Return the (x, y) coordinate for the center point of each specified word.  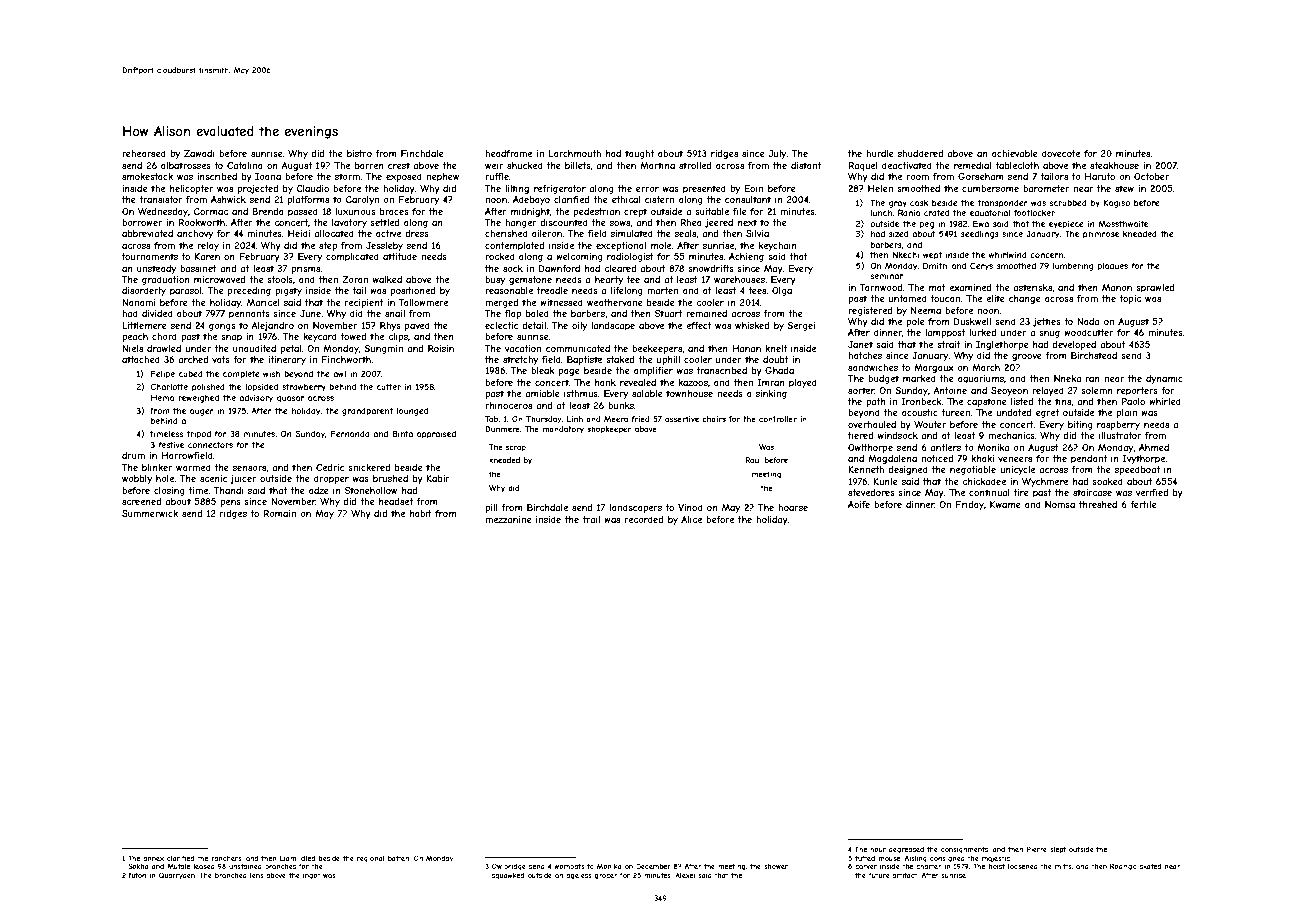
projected (257, 189)
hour (878, 849)
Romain (279, 513)
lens (256, 875)
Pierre (1037, 849)
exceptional (621, 246)
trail (591, 519)
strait (949, 344)
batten (398, 858)
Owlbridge (509, 867)
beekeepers (657, 349)
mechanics (1011, 435)
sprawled (1155, 288)
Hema (162, 397)
